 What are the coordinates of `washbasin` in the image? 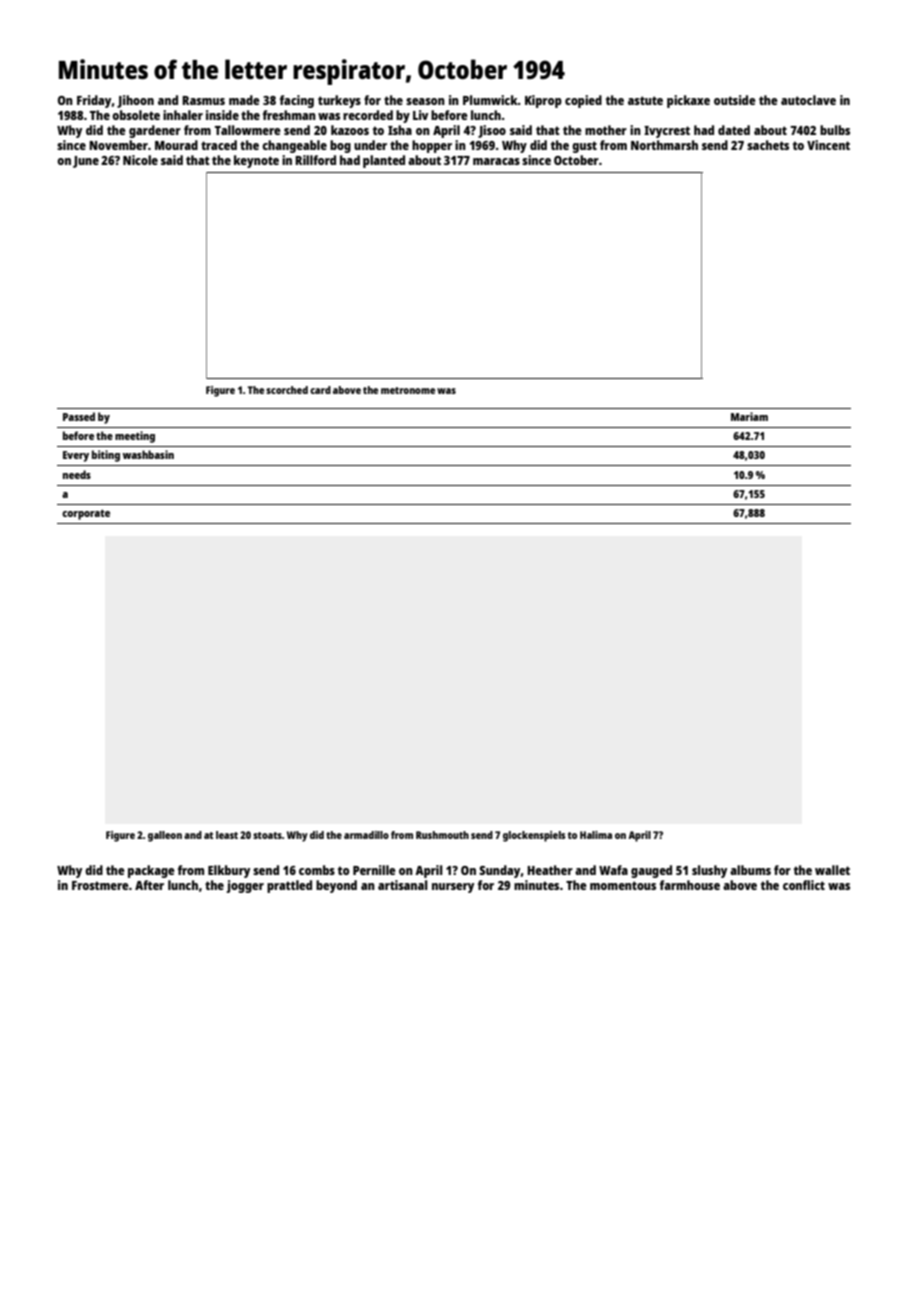 It's located at (148, 454).
